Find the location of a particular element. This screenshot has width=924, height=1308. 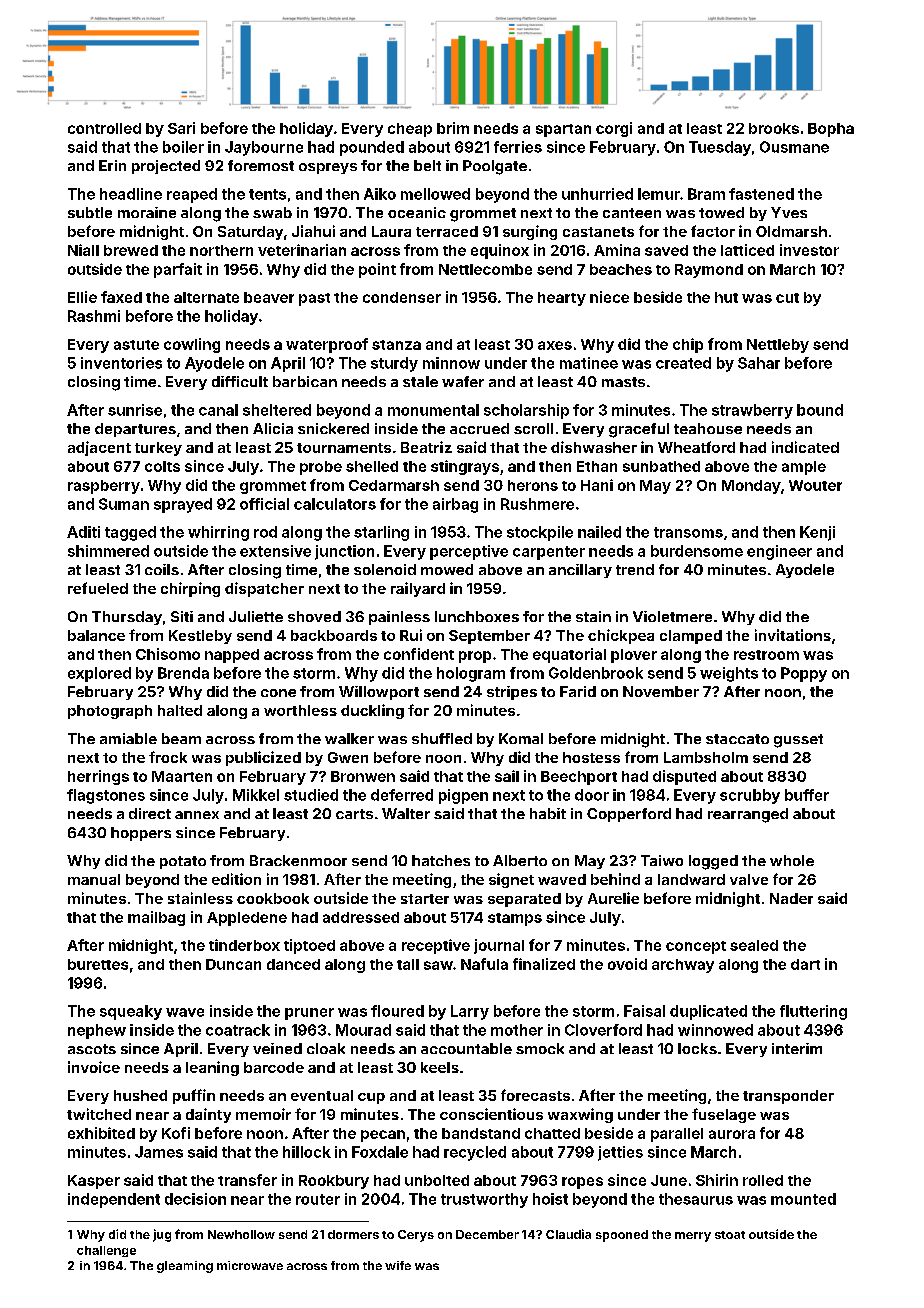

corgi is located at coordinates (614, 129).
